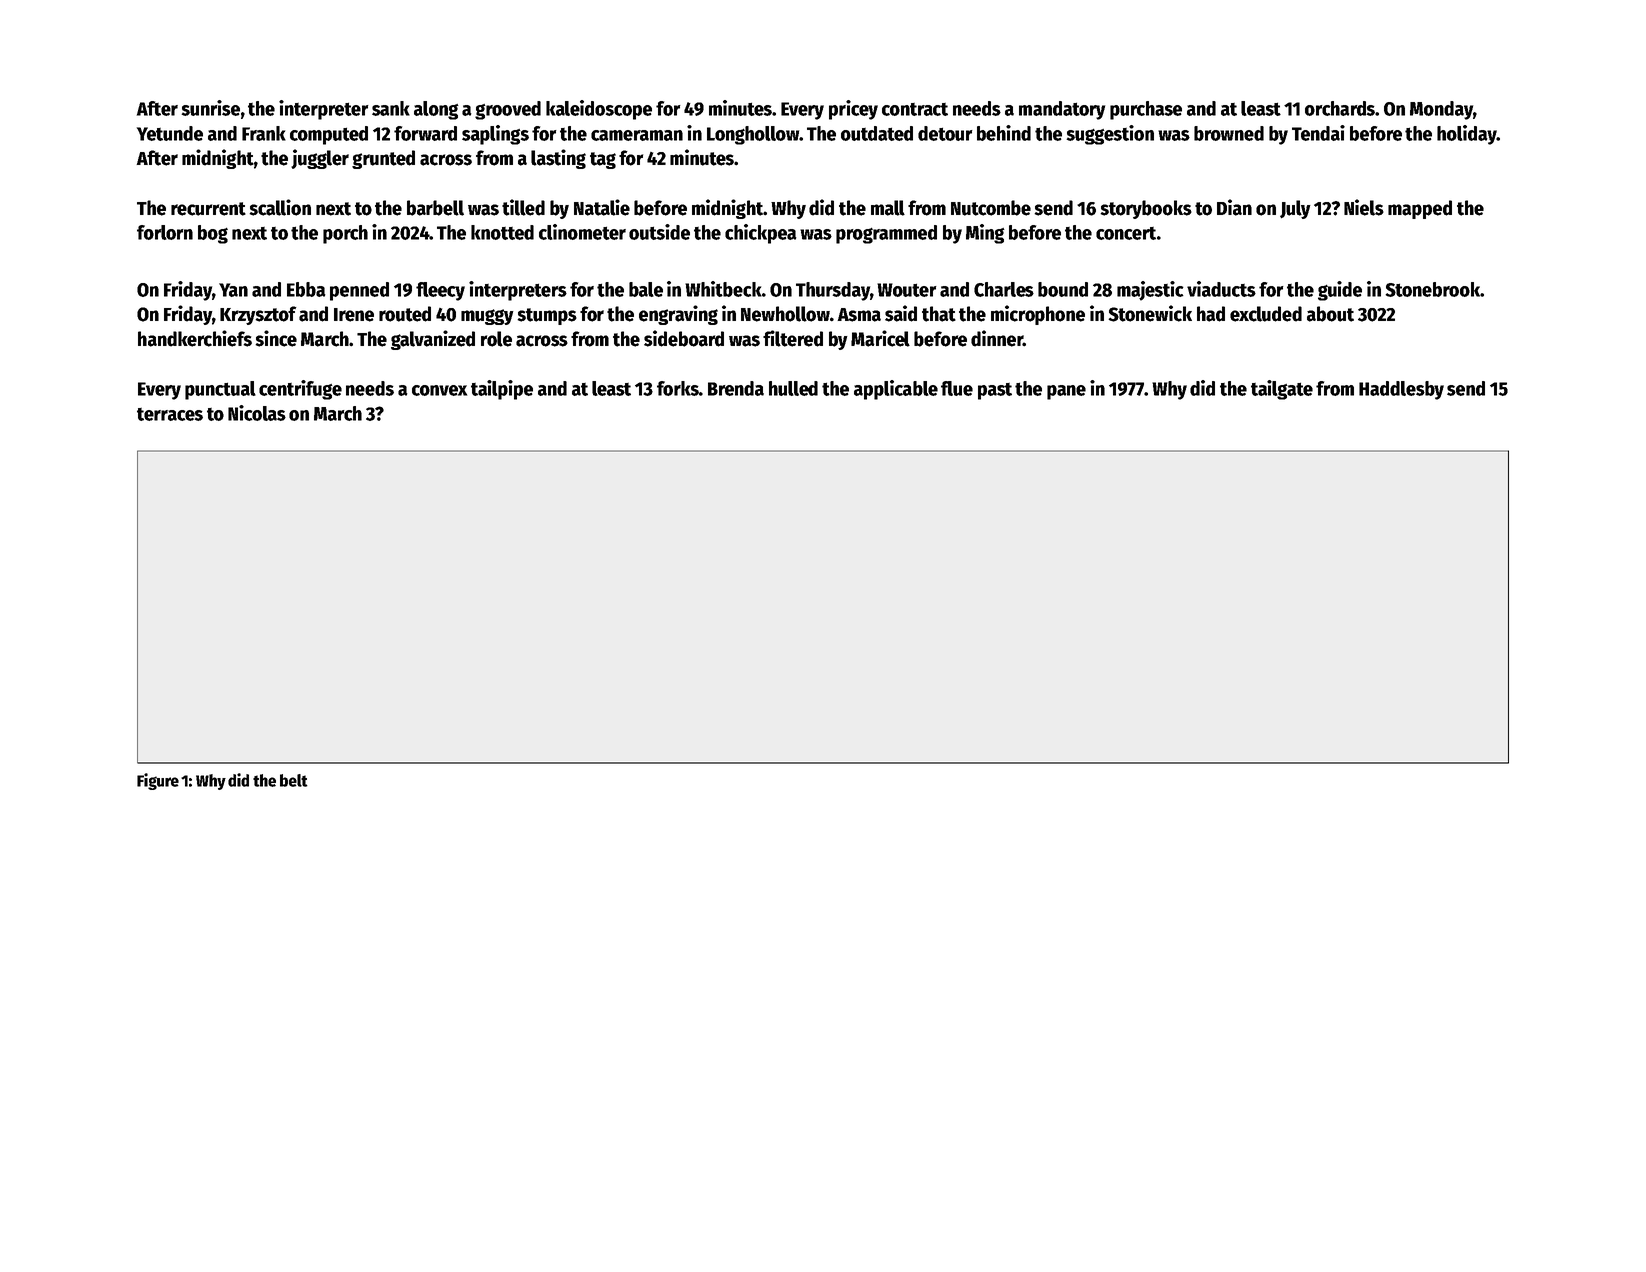 The height and width of the image is (1272, 1646). I want to click on belt, so click(294, 780).
